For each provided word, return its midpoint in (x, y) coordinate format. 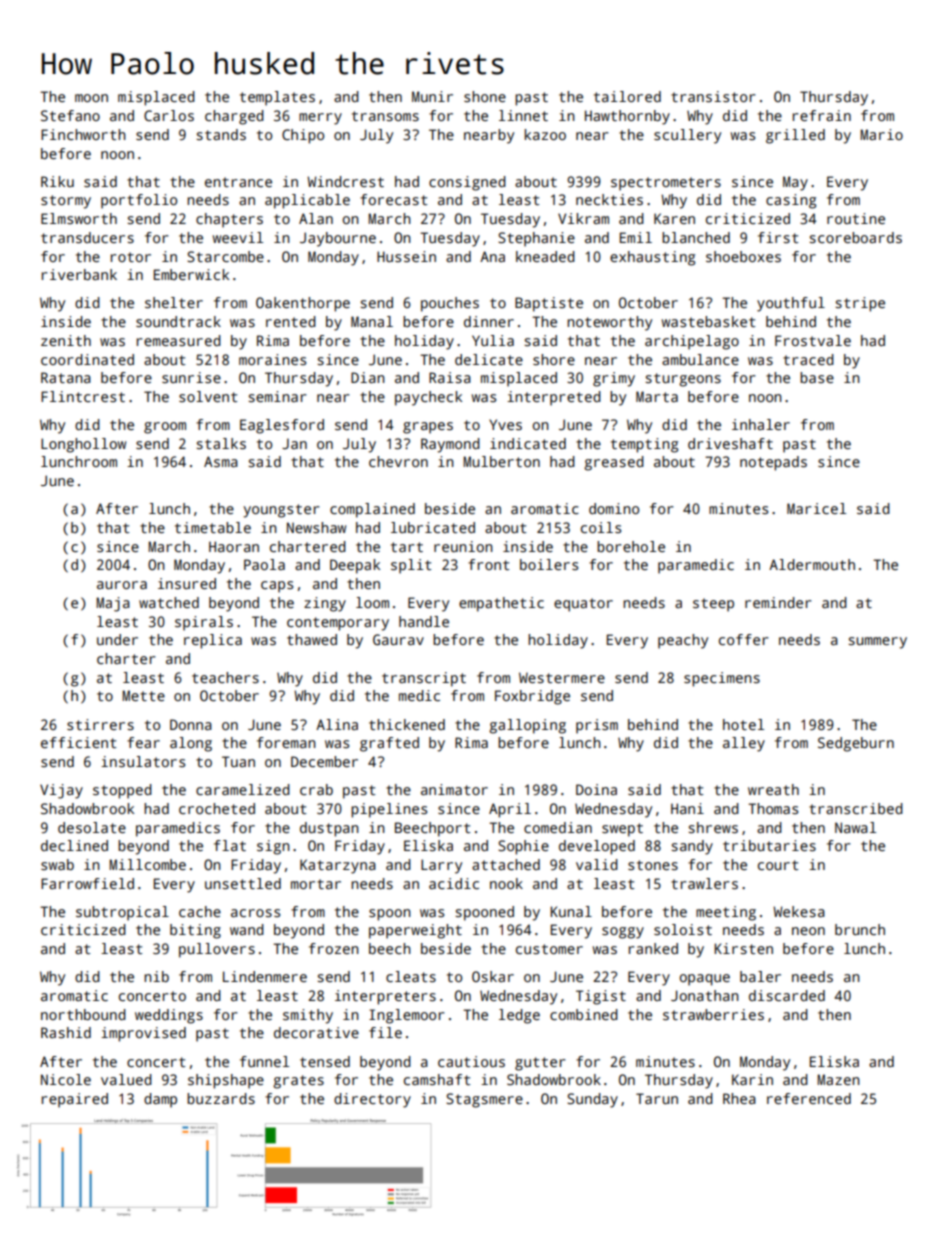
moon (91, 98)
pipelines (389, 810)
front (488, 564)
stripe (860, 304)
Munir (432, 96)
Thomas (773, 808)
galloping (527, 726)
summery (877, 643)
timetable (213, 527)
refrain (822, 115)
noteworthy (609, 323)
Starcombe (225, 256)
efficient (78, 742)
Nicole (66, 1079)
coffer (744, 639)
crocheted (217, 808)
